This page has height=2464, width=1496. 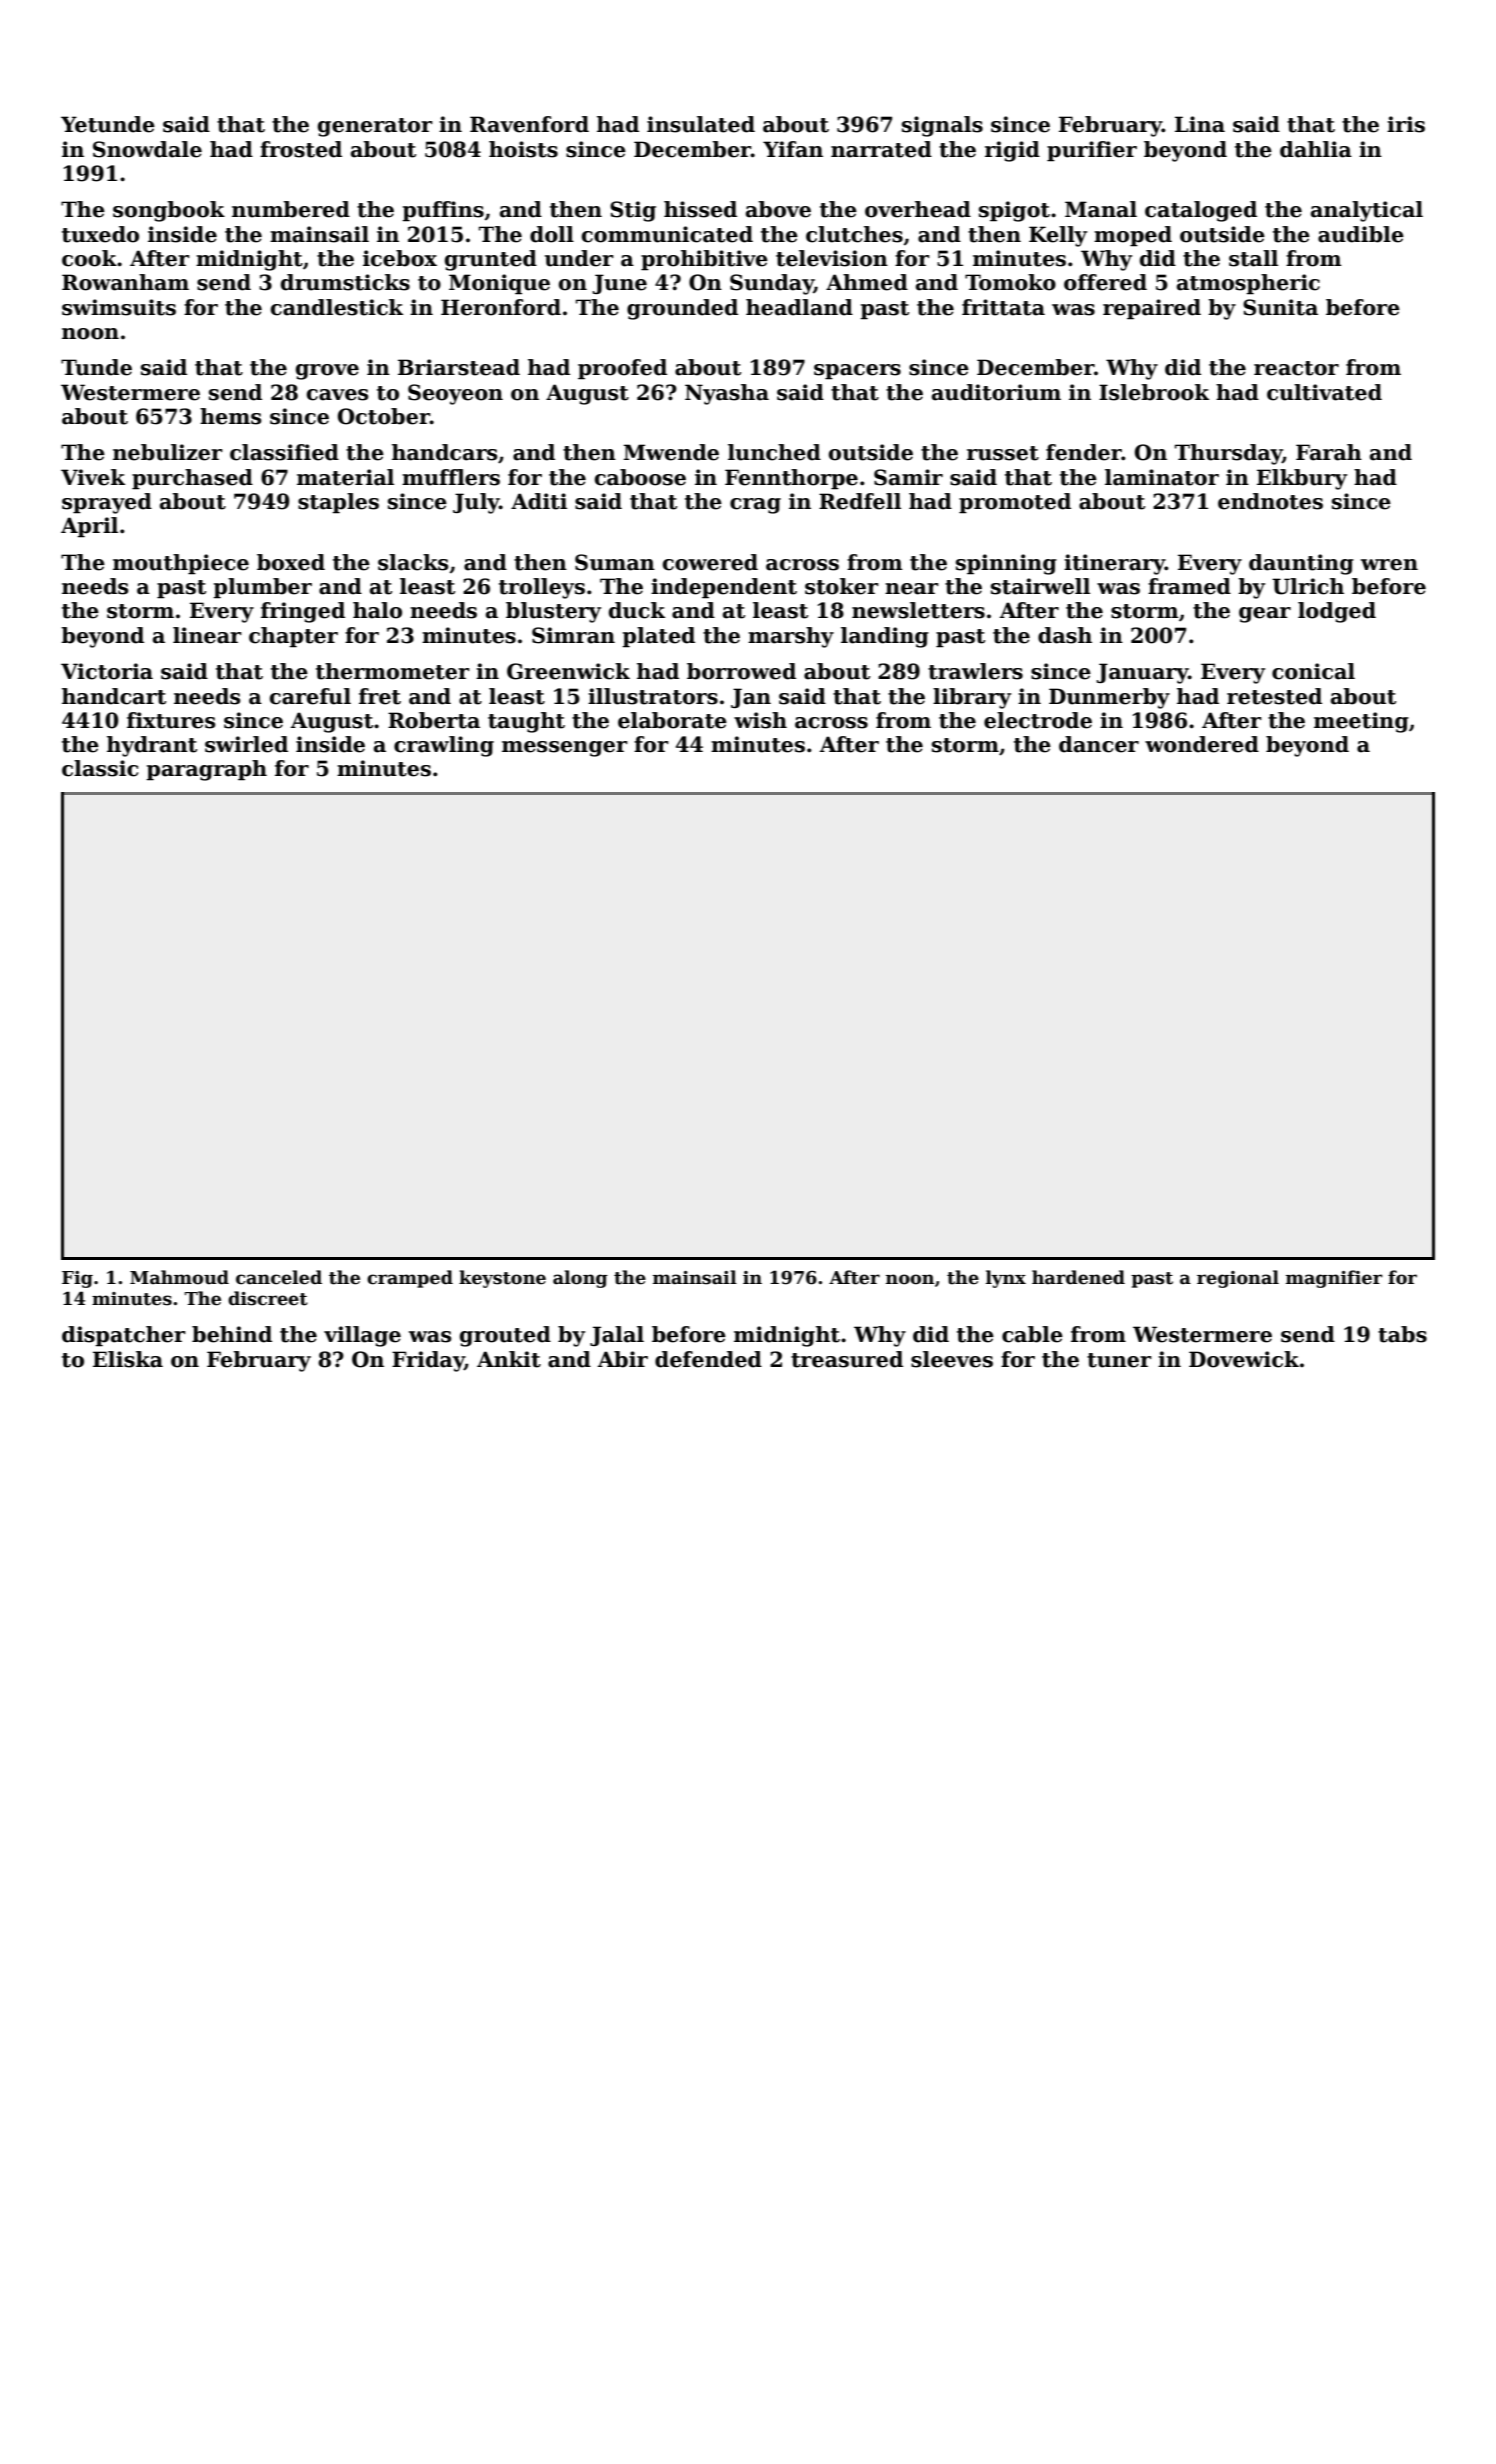 What do you see at coordinates (885, 637) in the page?
I see `landing` at bounding box center [885, 637].
